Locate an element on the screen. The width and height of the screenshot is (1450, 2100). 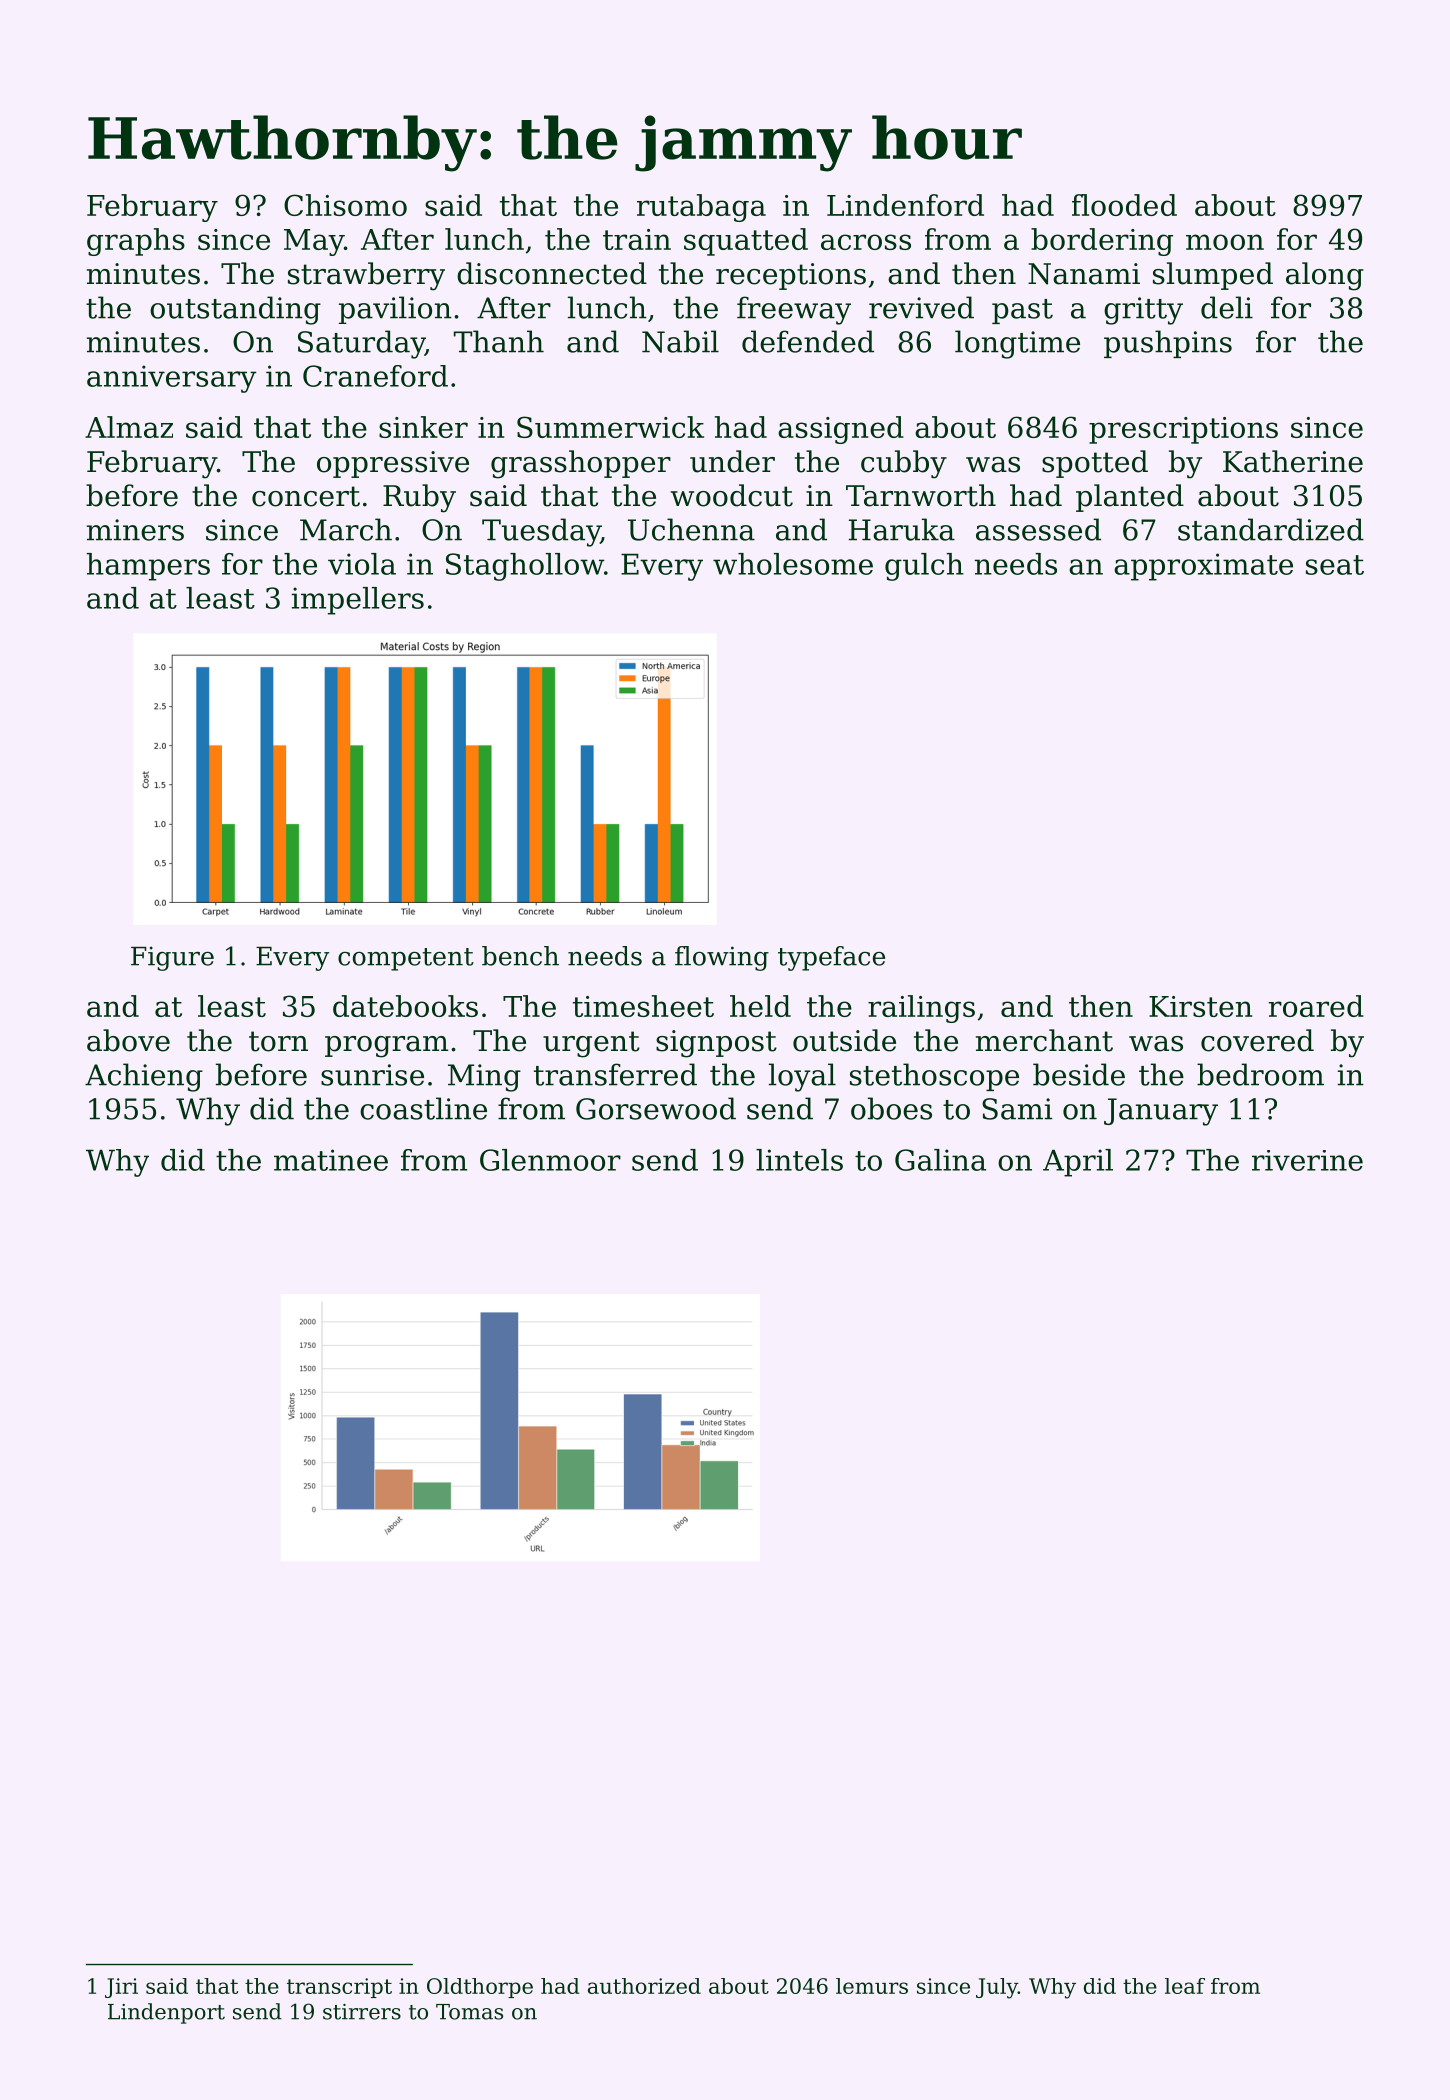
anniversary is located at coordinates (172, 379).
